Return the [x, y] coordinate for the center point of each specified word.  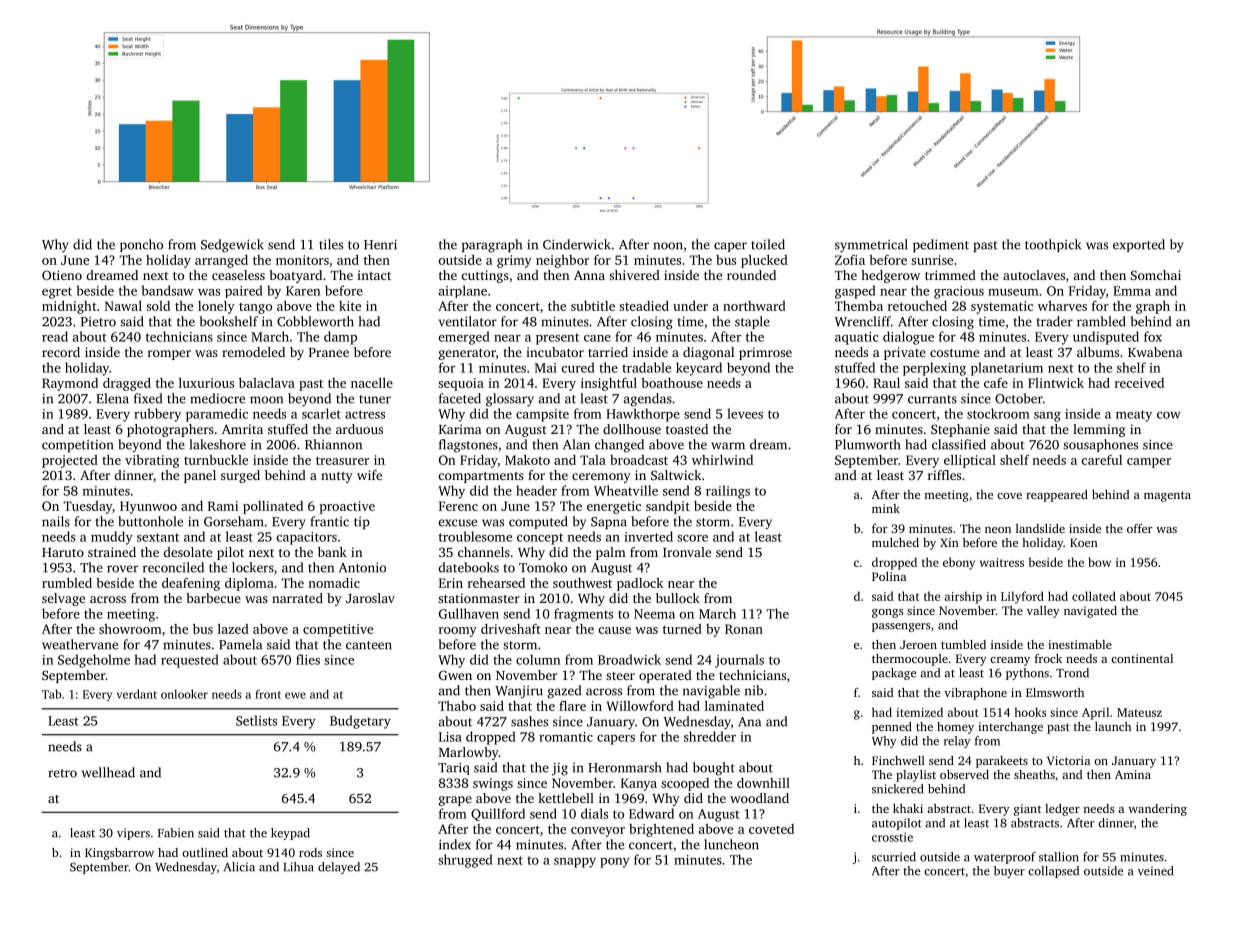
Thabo [457, 706]
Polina [889, 576]
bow [1099, 562]
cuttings [485, 276]
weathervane [80, 644]
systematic [1002, 307]
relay [957, 742]
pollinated [273, 507]
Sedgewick [232, 246]
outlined [205, 852]
